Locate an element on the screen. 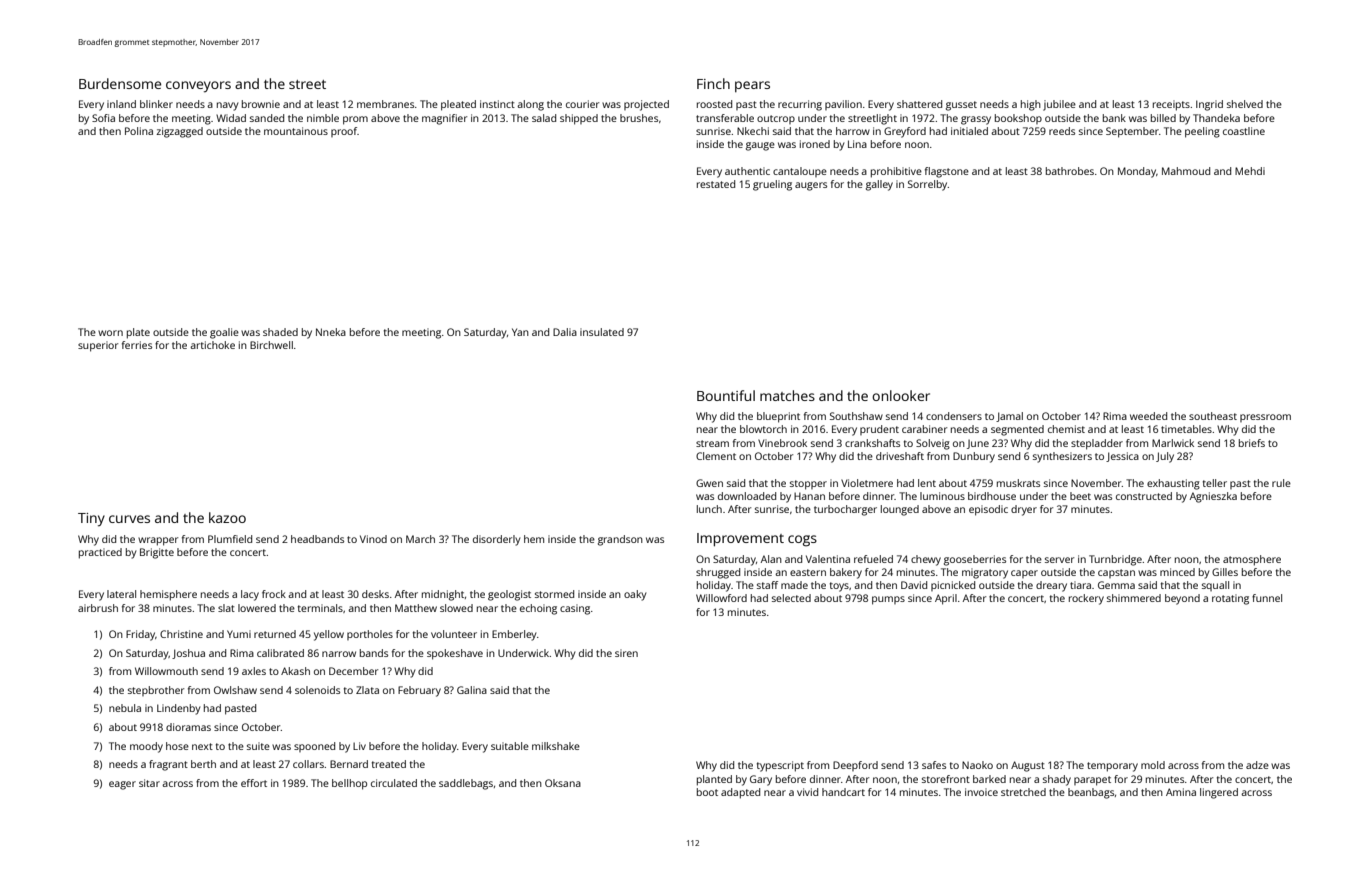 The width and height of the screenshot is (1372, 887). membranes is located at coordinates (385, 104).
